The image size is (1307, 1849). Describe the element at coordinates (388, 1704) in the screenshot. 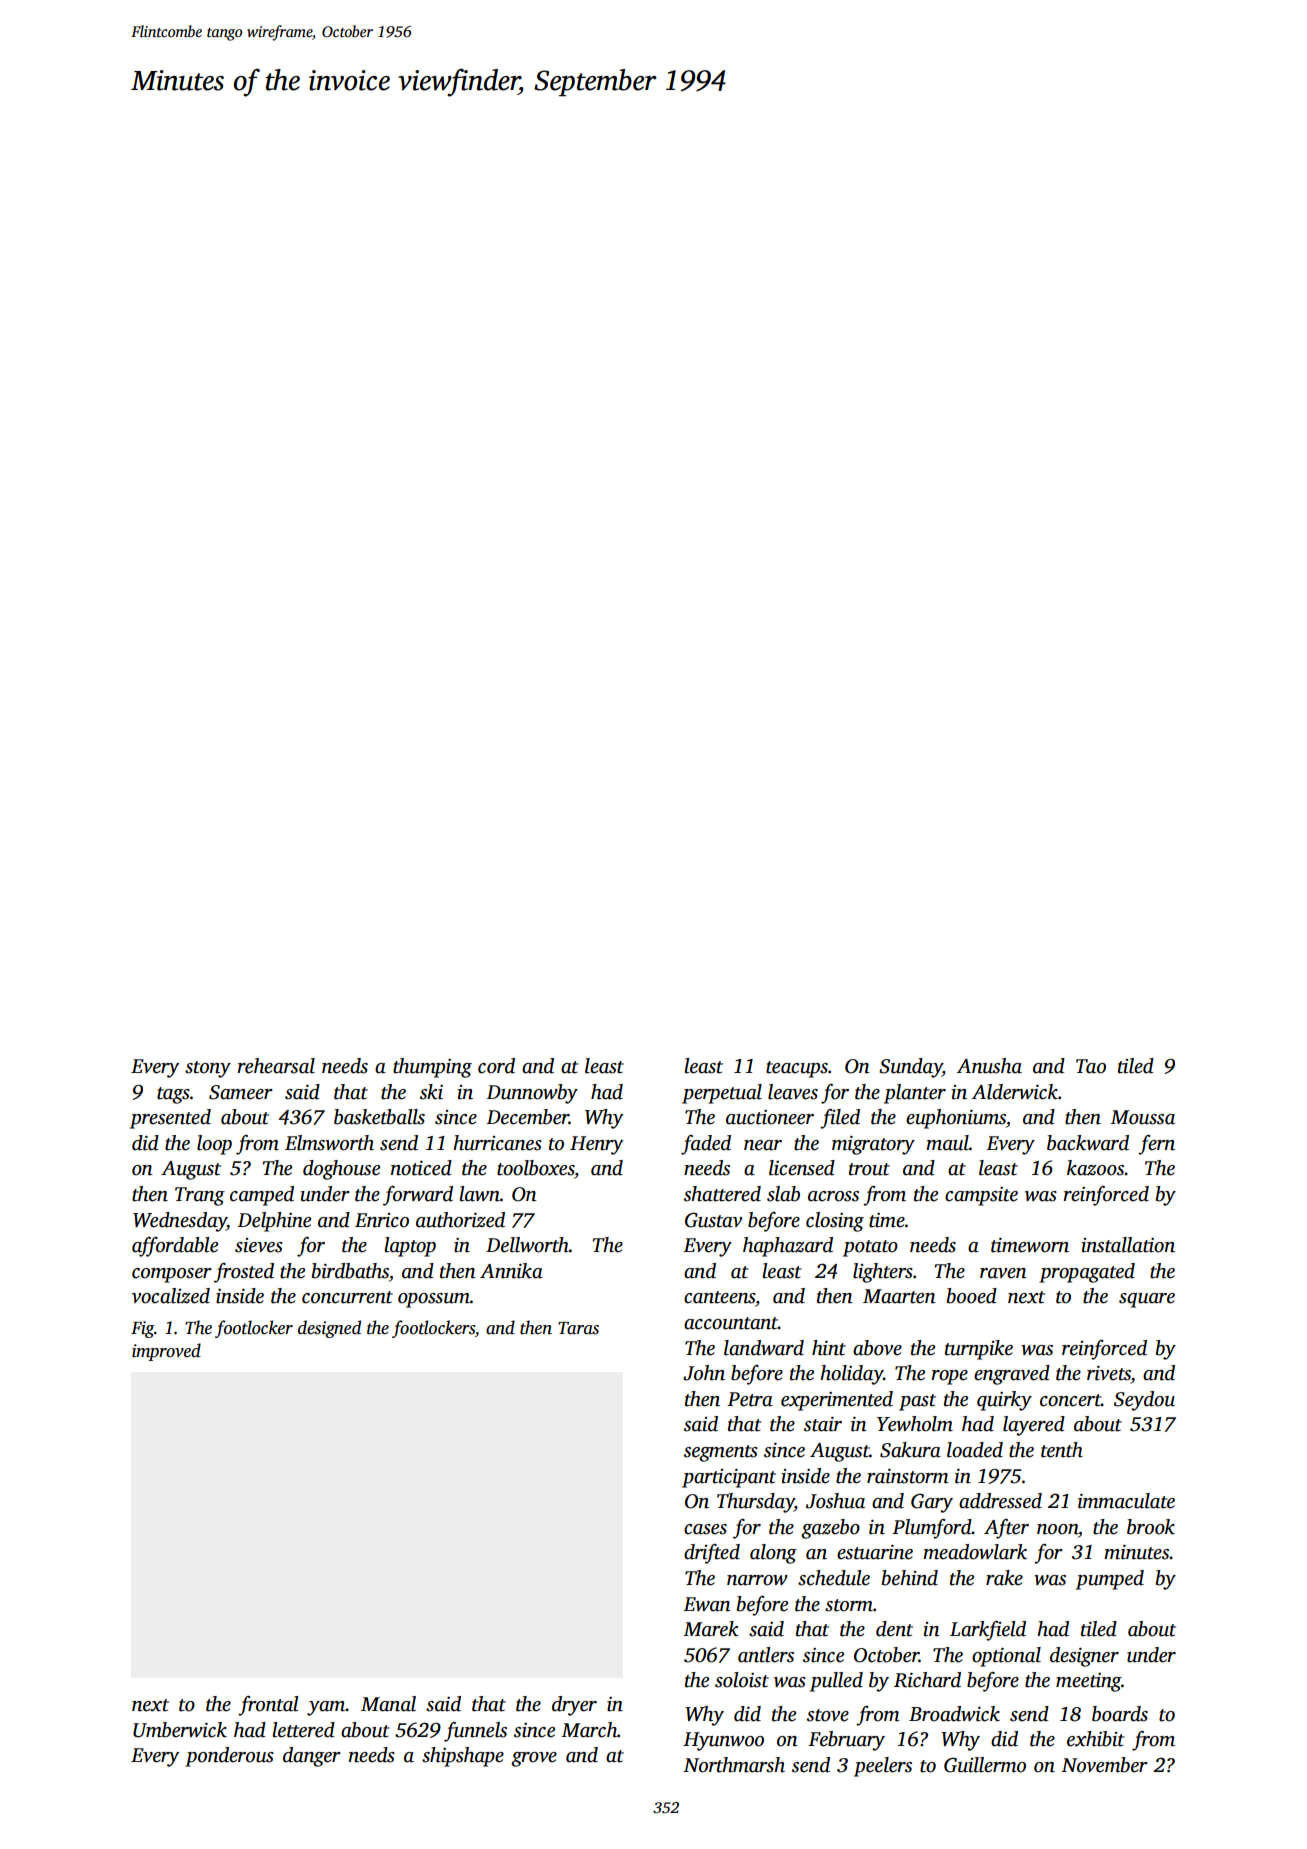

I see `Manal` at that location.
